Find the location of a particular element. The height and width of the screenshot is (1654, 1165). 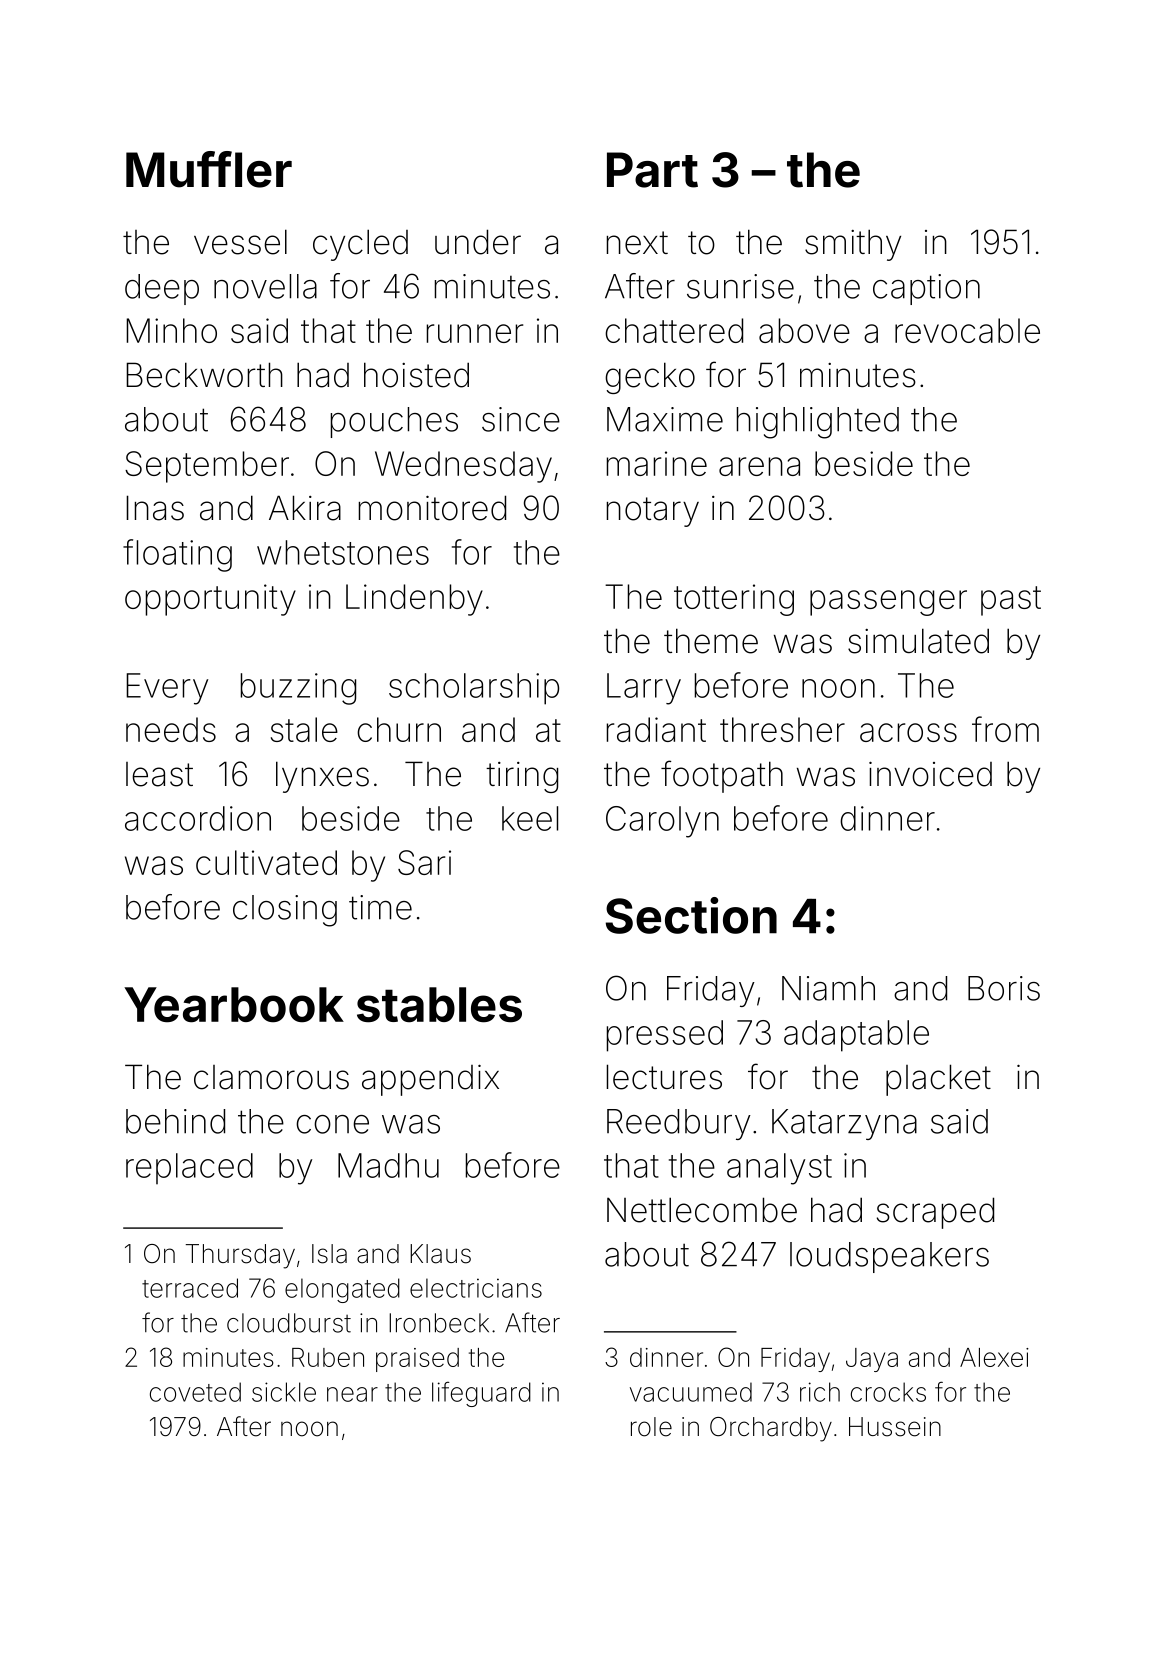

from is located at coordinates (1005, 729).
